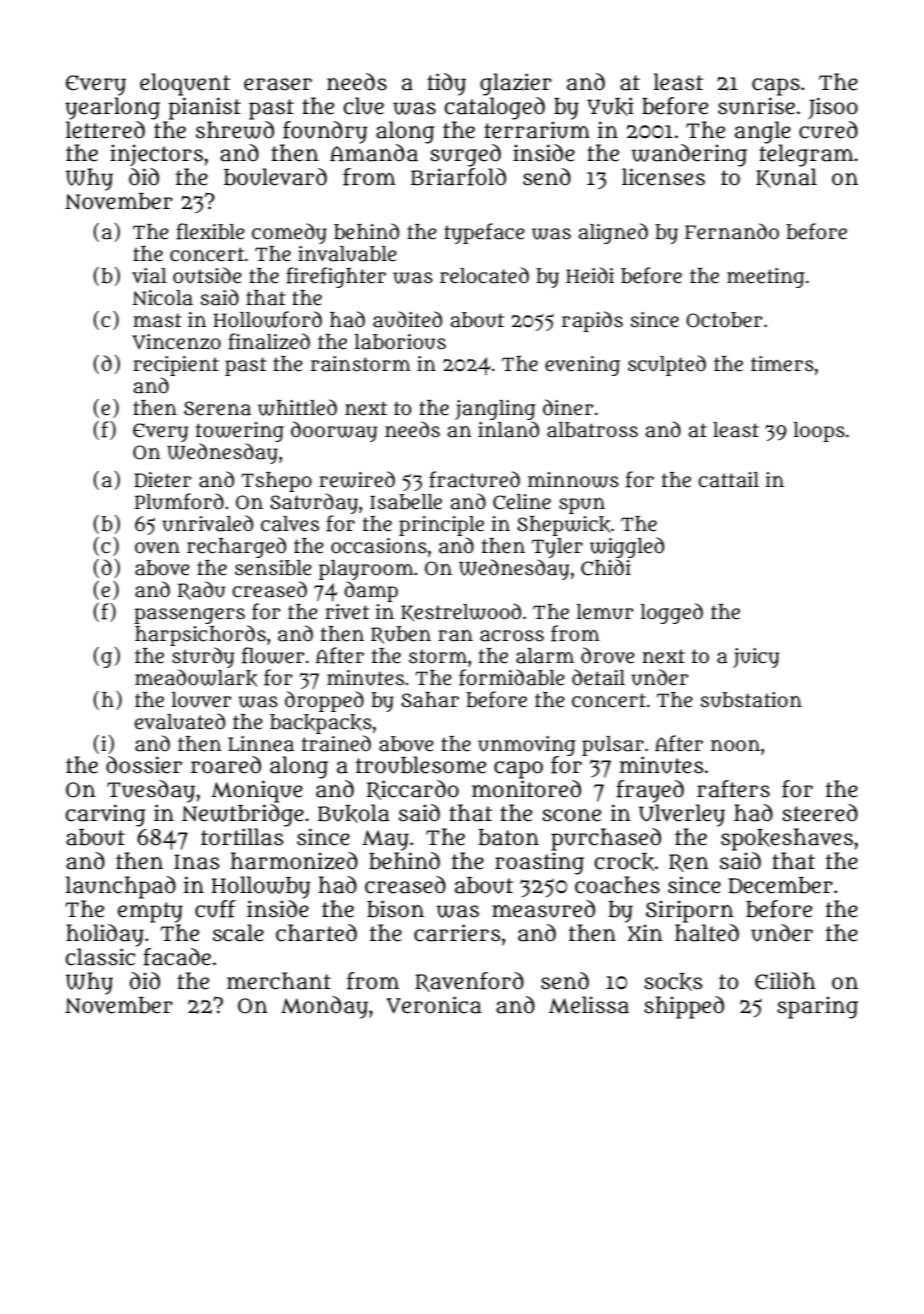  Describe the element at coordinates (100, 957) in the screenshot. I see `classic` at that location.
